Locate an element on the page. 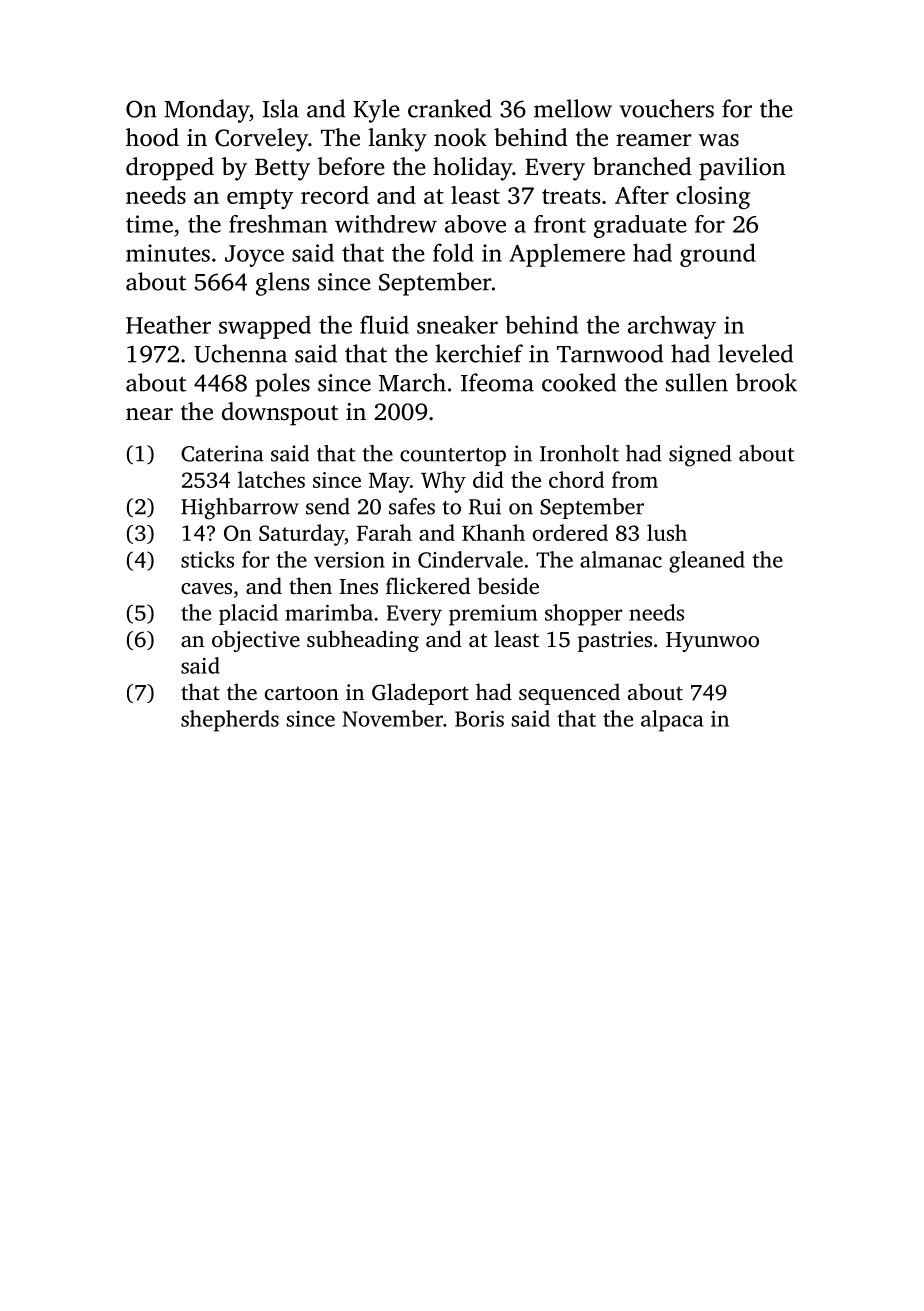 Image resolution: width=924 pixels, height=1311 pixels. Monday is located at coordinates (206, 111).
